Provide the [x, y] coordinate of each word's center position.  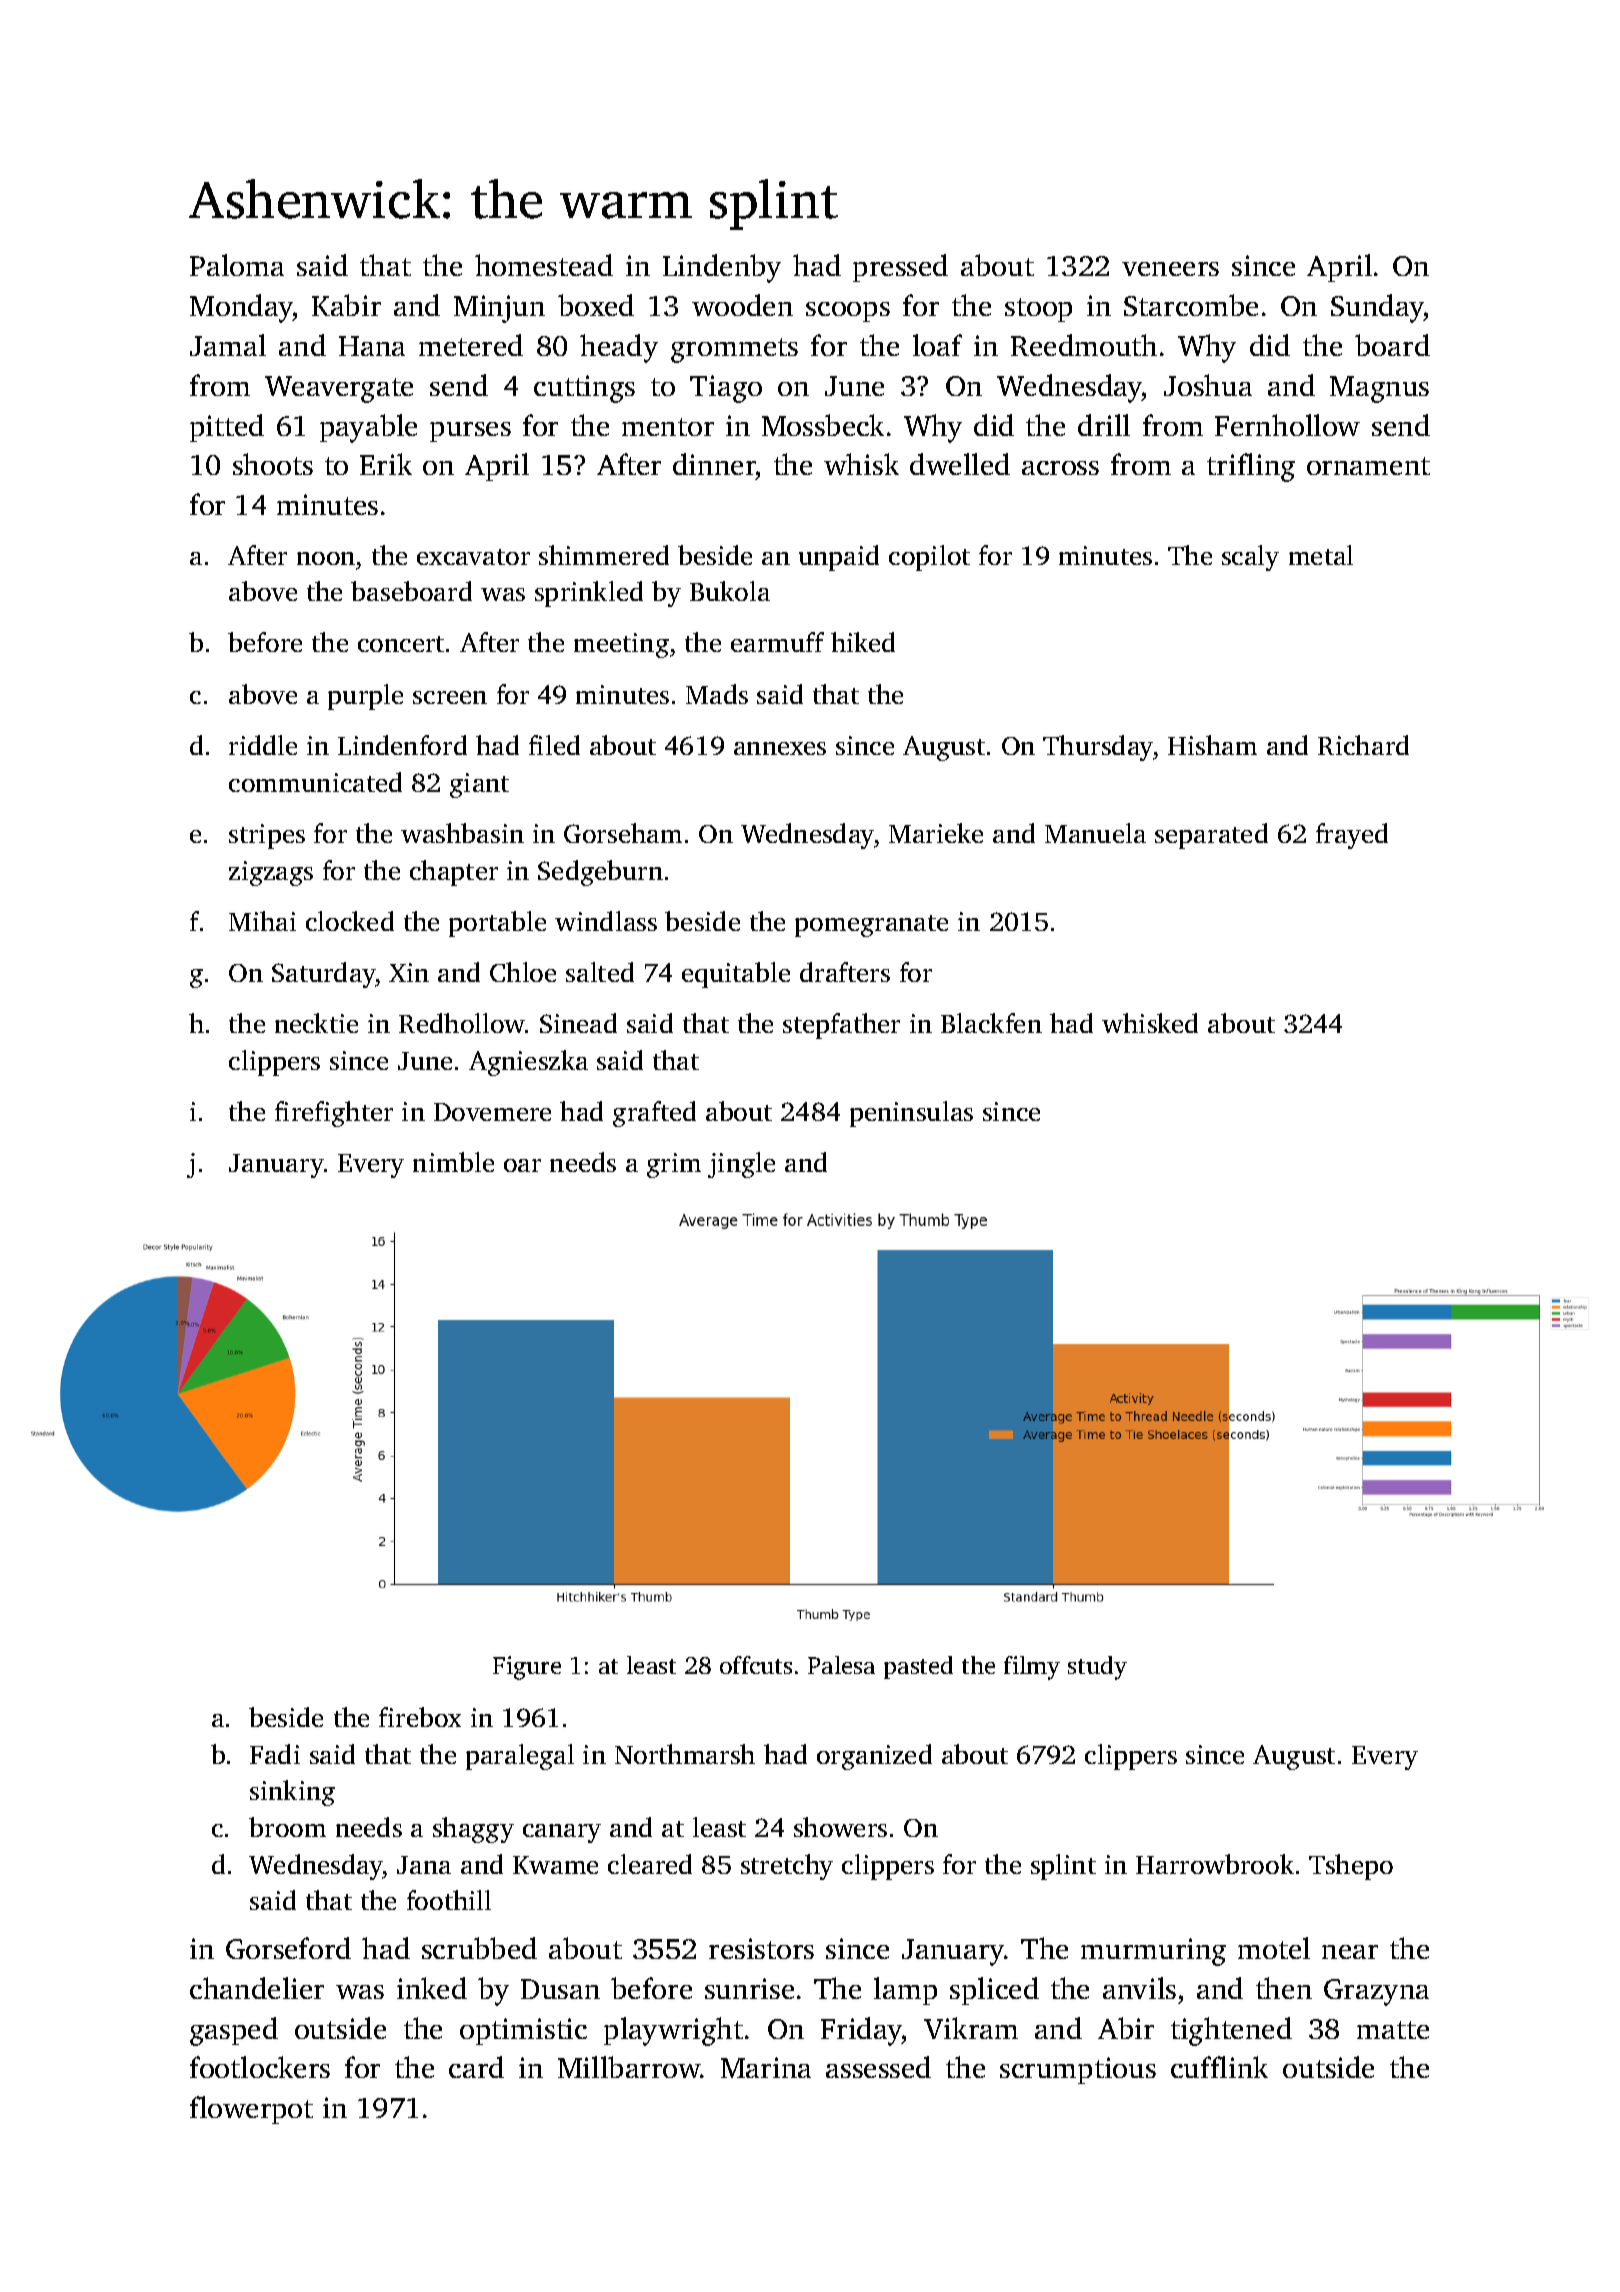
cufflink [1219, 2067]
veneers [1170, 269]
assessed [878, 2067]
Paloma [237, 265]
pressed [900, 268]
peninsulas [911, 1114]
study [1097, 1668]
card [476, 2067]
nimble [453, 1162]
